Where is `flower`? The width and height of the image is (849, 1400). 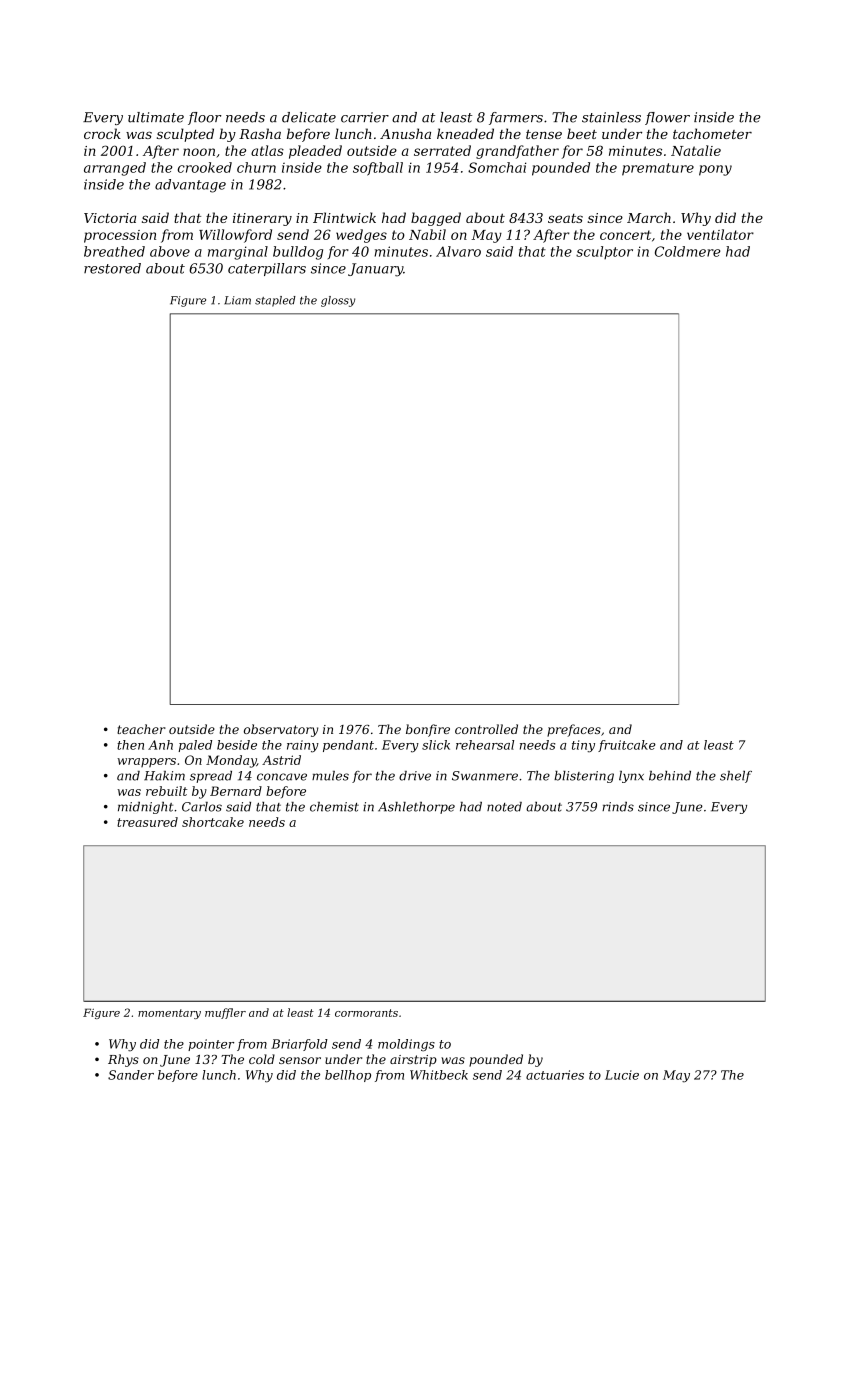
flower is located at coordinates (667, 118).
